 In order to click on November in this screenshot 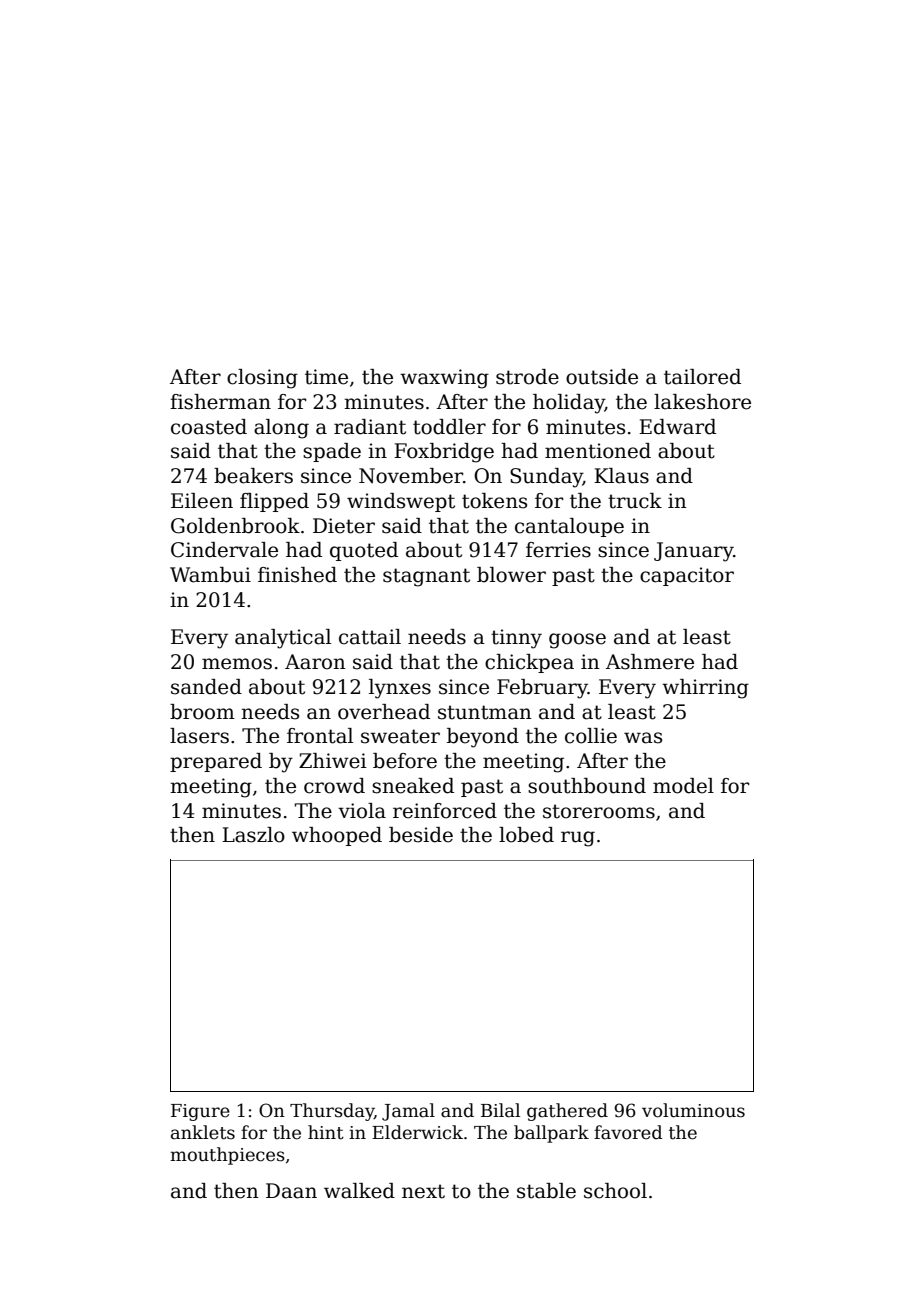, I will do `click(411, 476)`.
